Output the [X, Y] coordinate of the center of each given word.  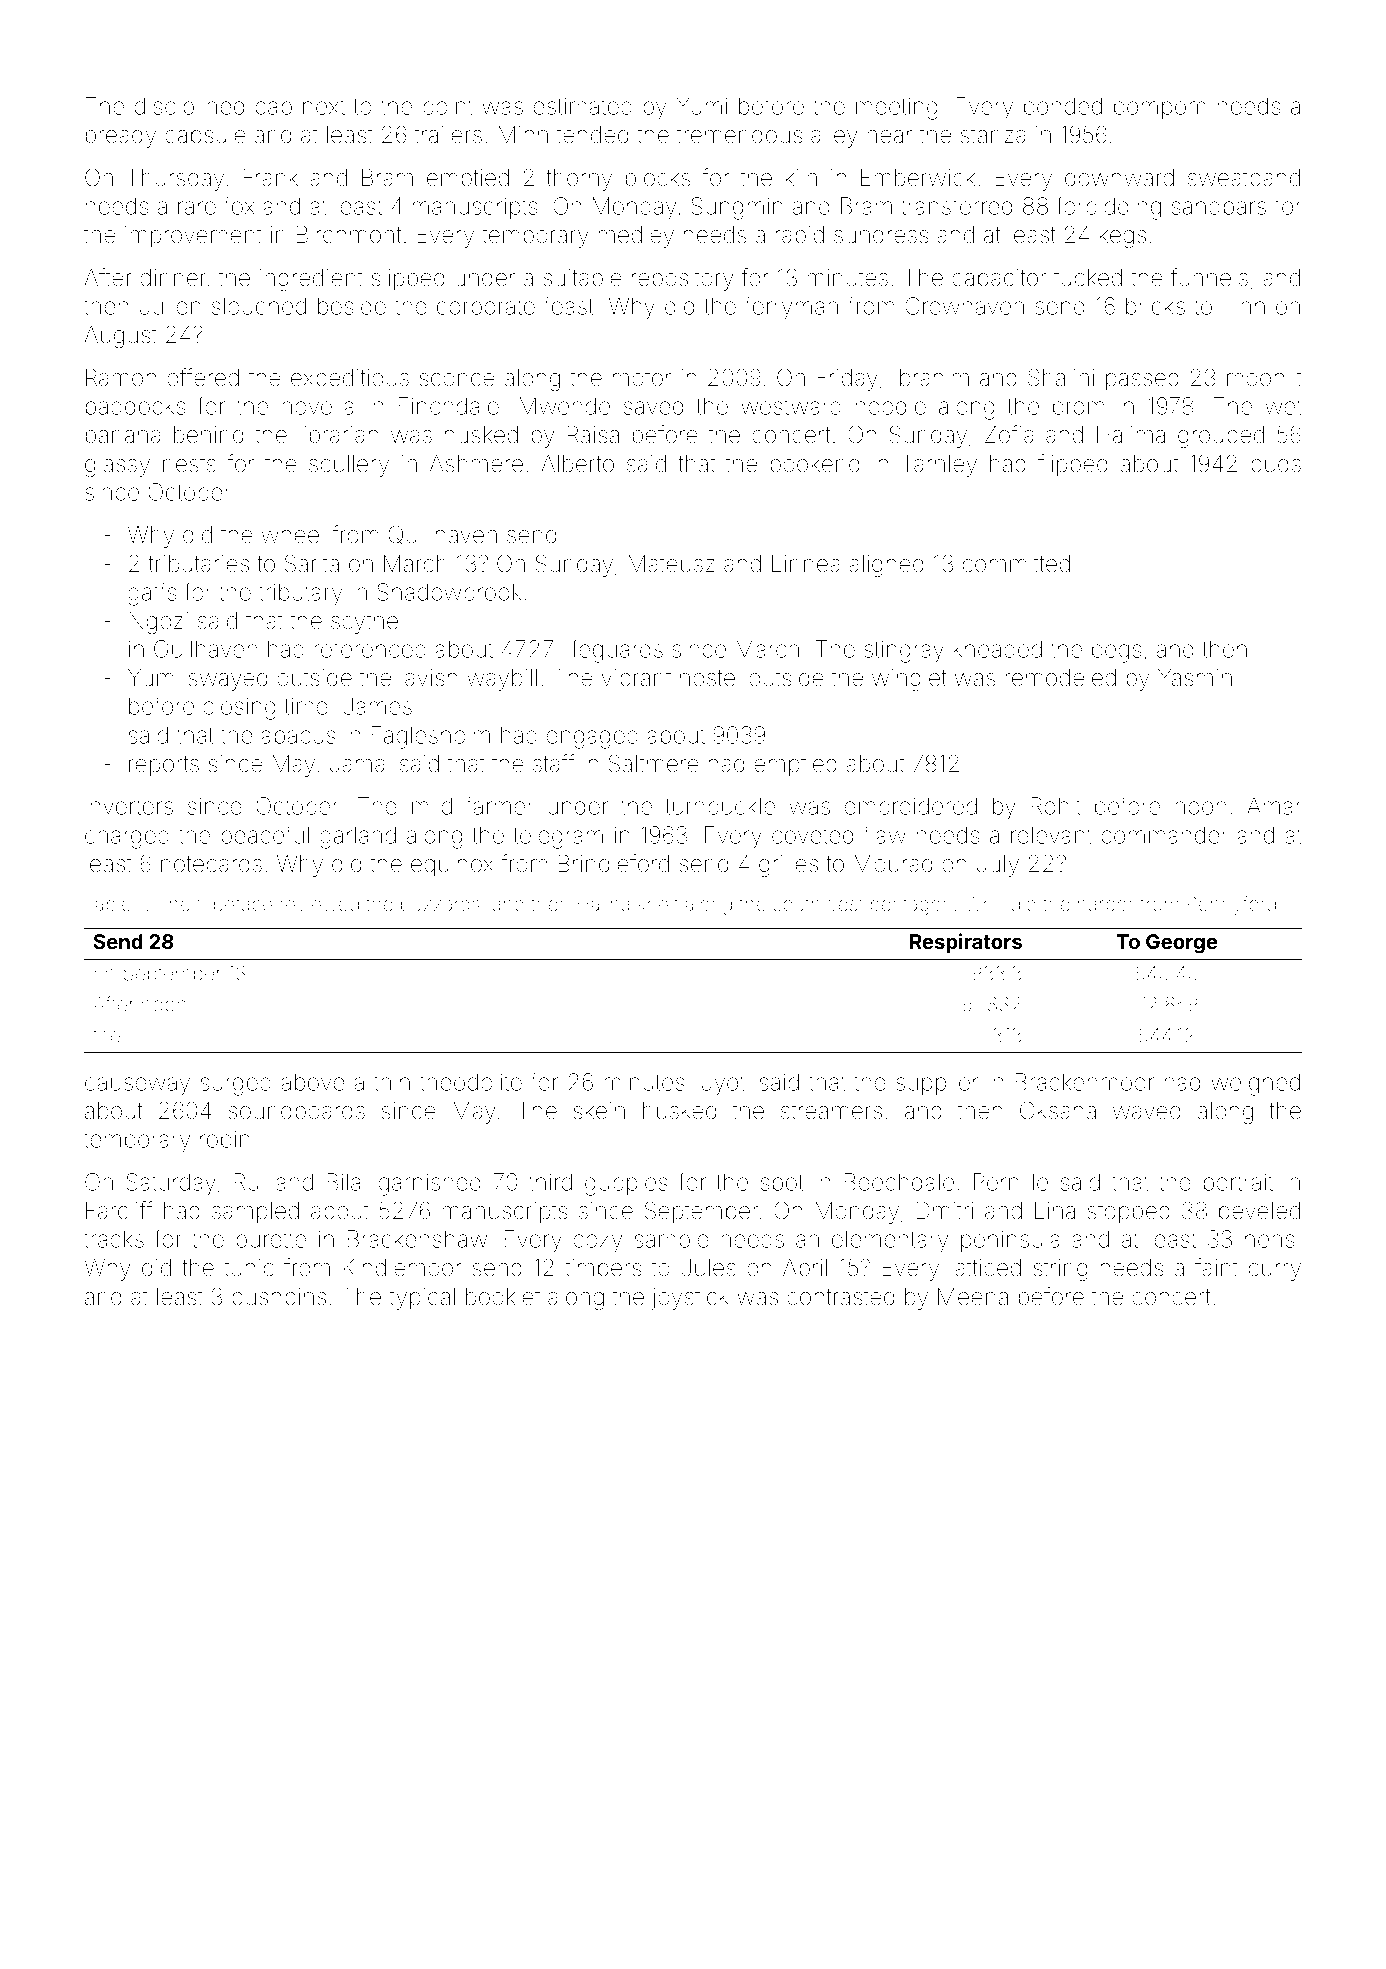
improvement [193, 237]
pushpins [279, 1299]
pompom [1160, 110]
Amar [1274, 806]
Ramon [121, 378]
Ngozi [158, 623]
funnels [1209, 277]
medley [636, 237]
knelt [658, 904]
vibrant [636, 678]
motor [642, 378]
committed [1016, 564]
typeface [234, 905]
